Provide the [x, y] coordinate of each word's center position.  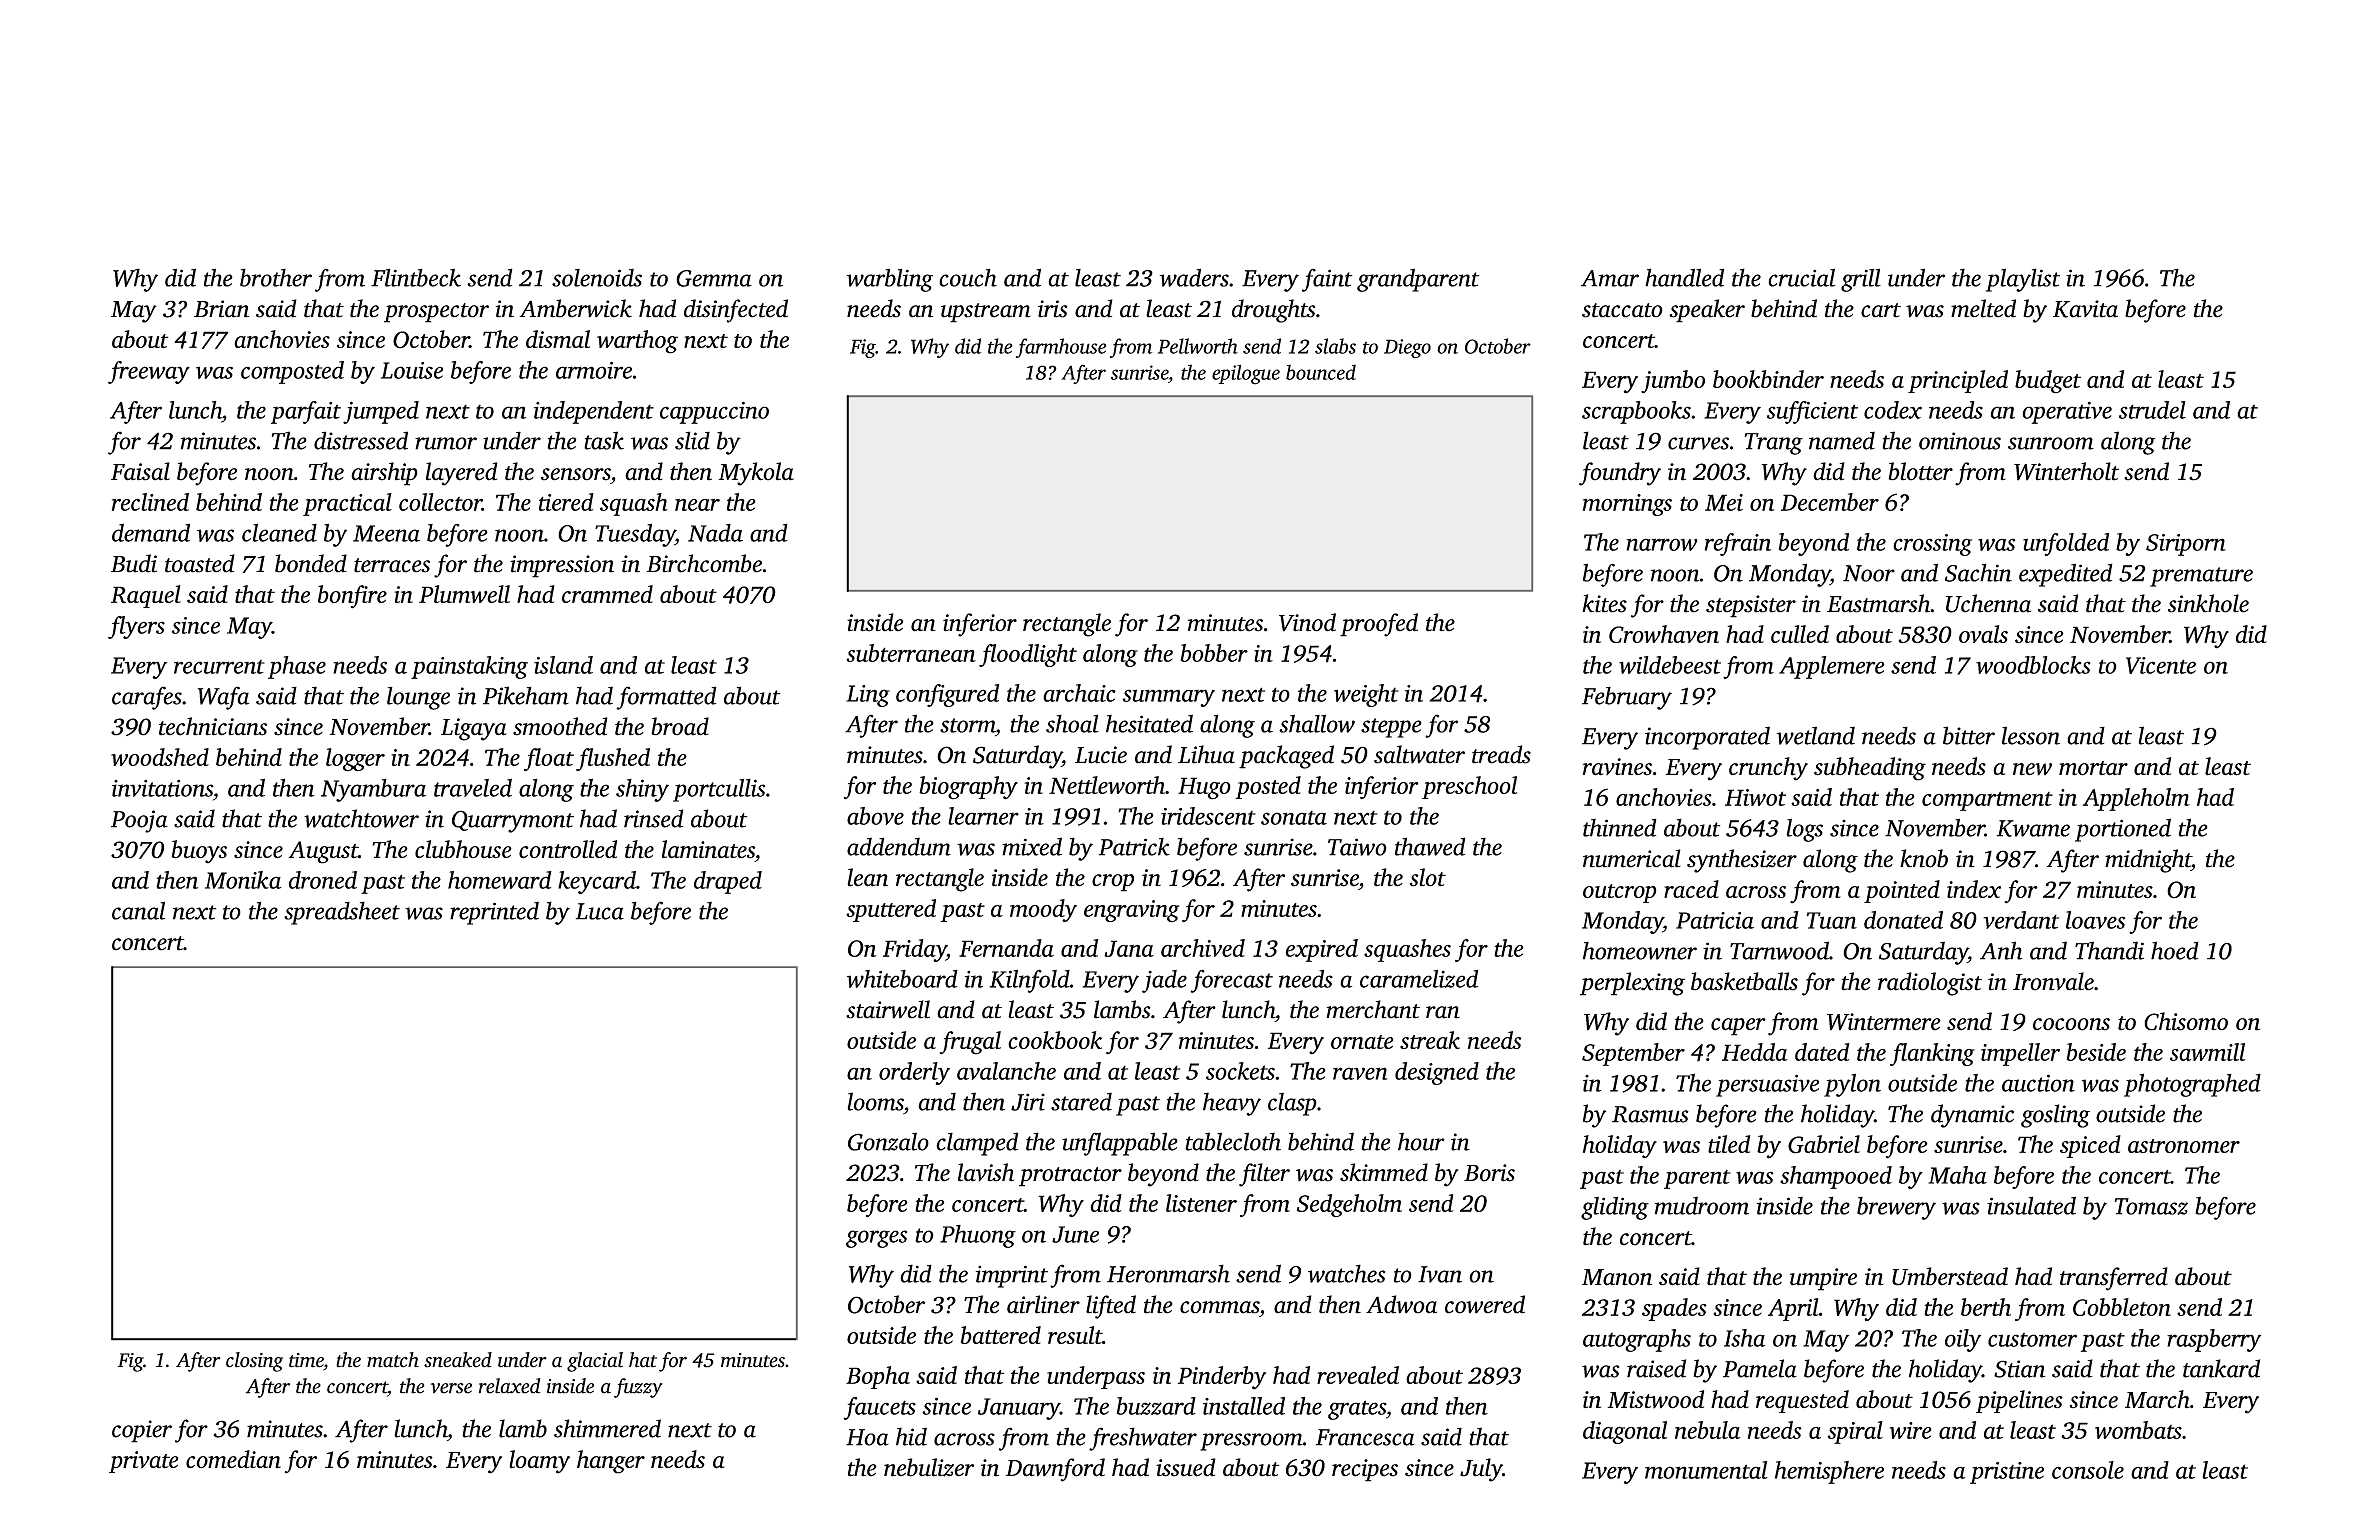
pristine [2007, 1473]
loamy [539, 1462]
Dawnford [1055, 1470]
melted [1983, 308]
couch [968, 277]
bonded [311, 563]
